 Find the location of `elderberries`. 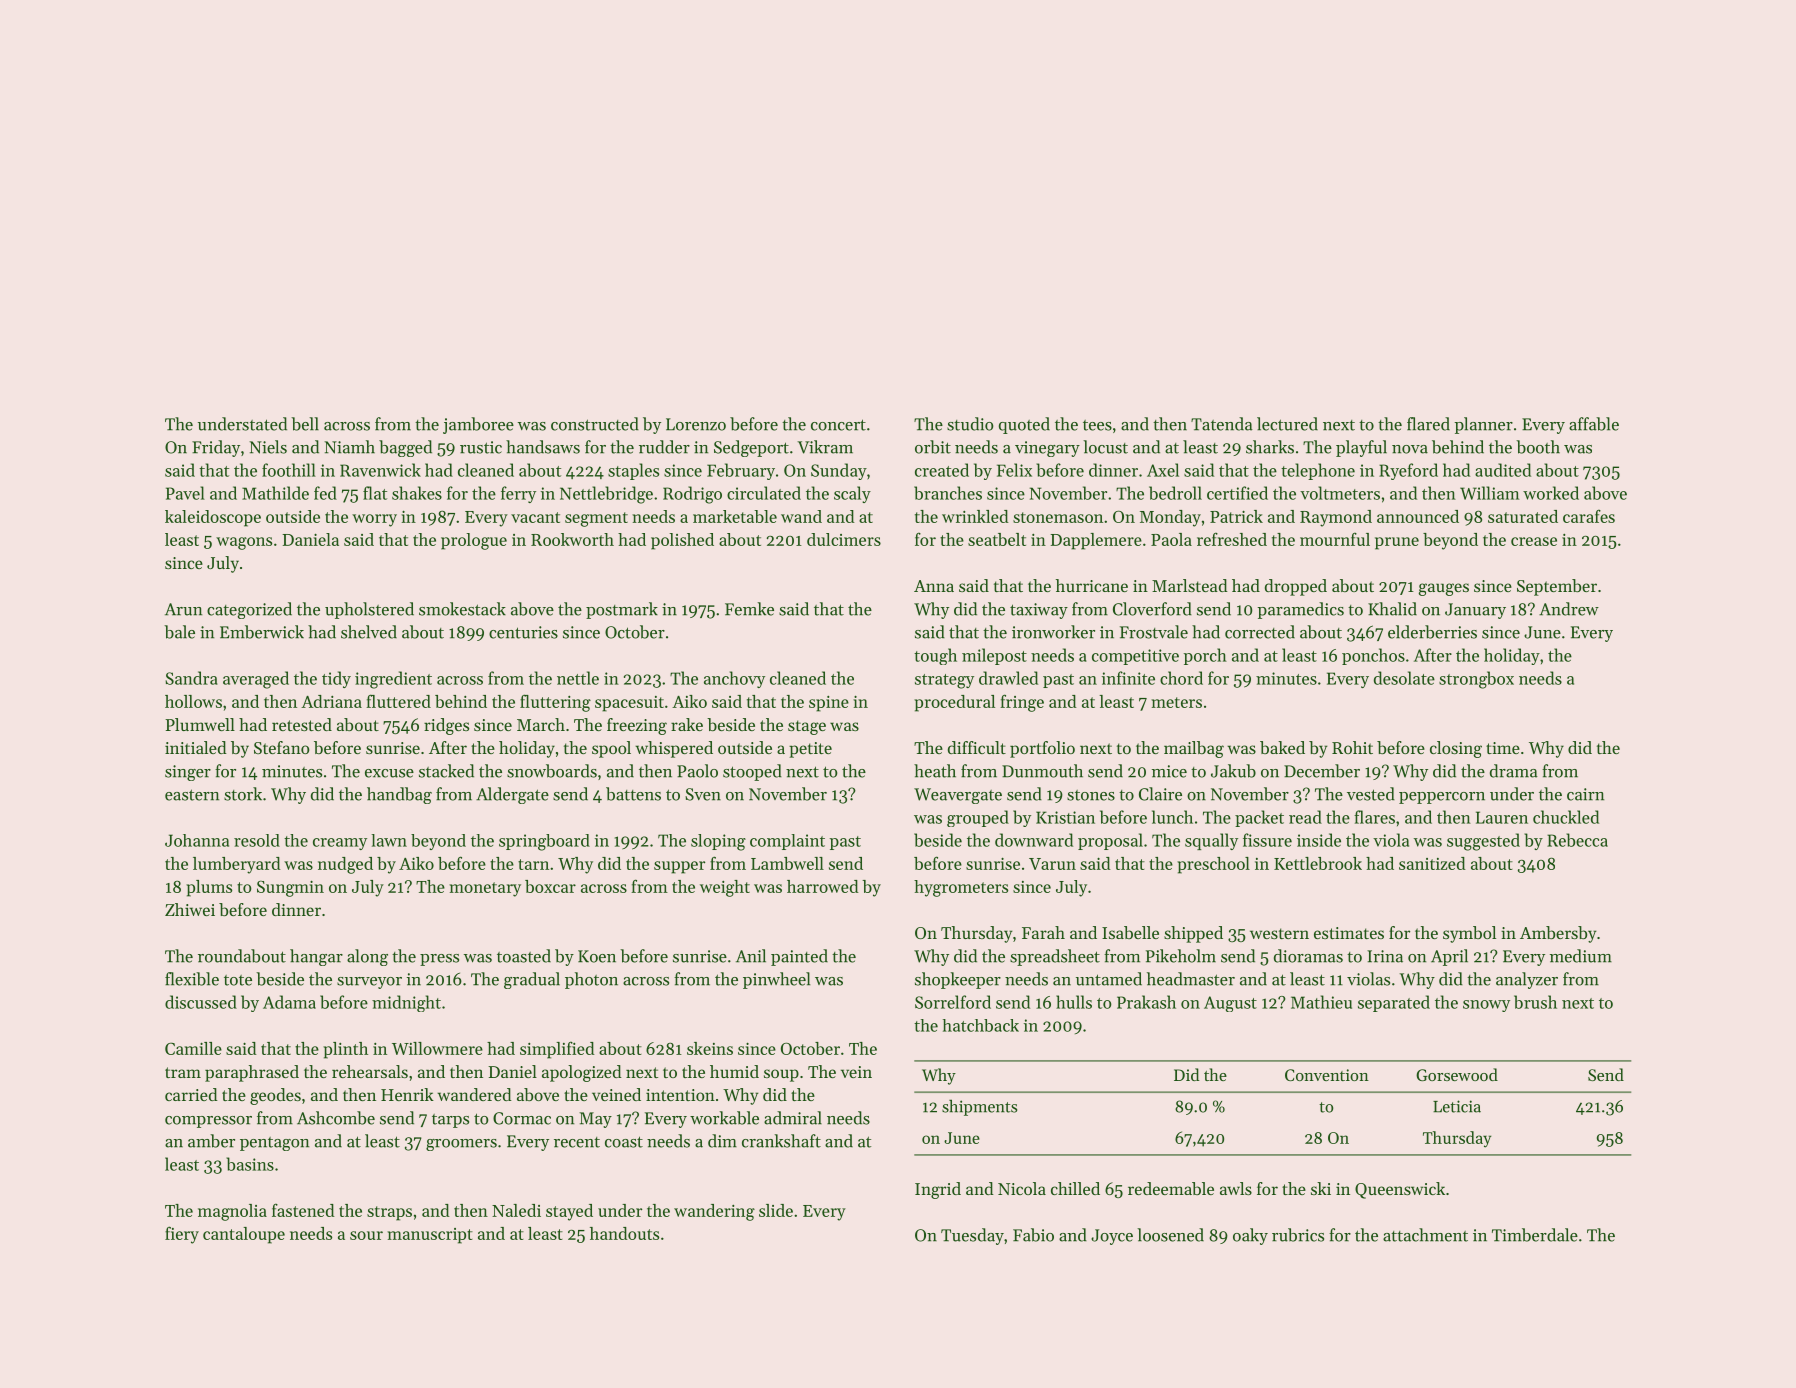

elderberries is located at coordinates (1432, 632).
